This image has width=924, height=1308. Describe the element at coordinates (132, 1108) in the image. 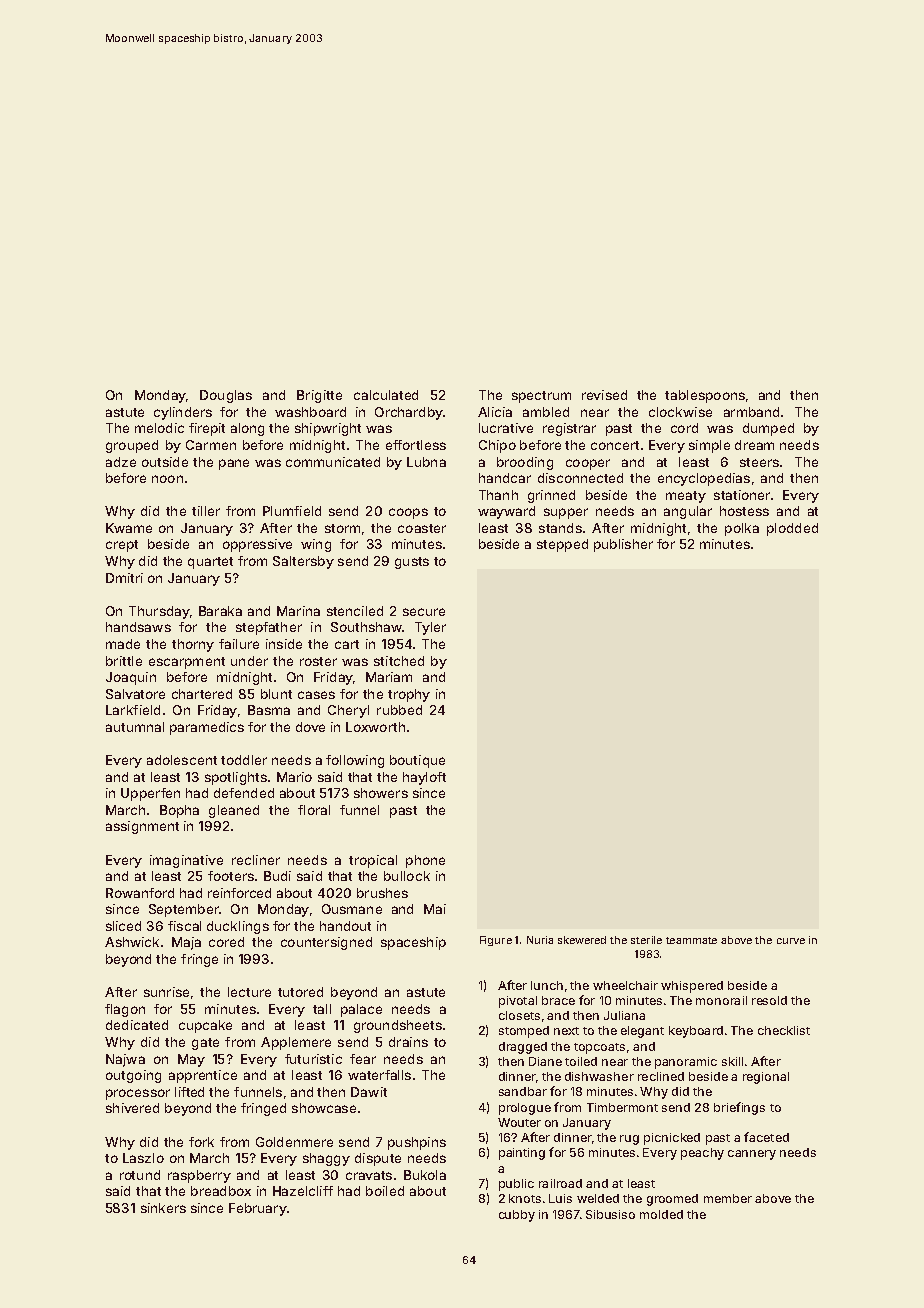

I see `shivered` at that location.
